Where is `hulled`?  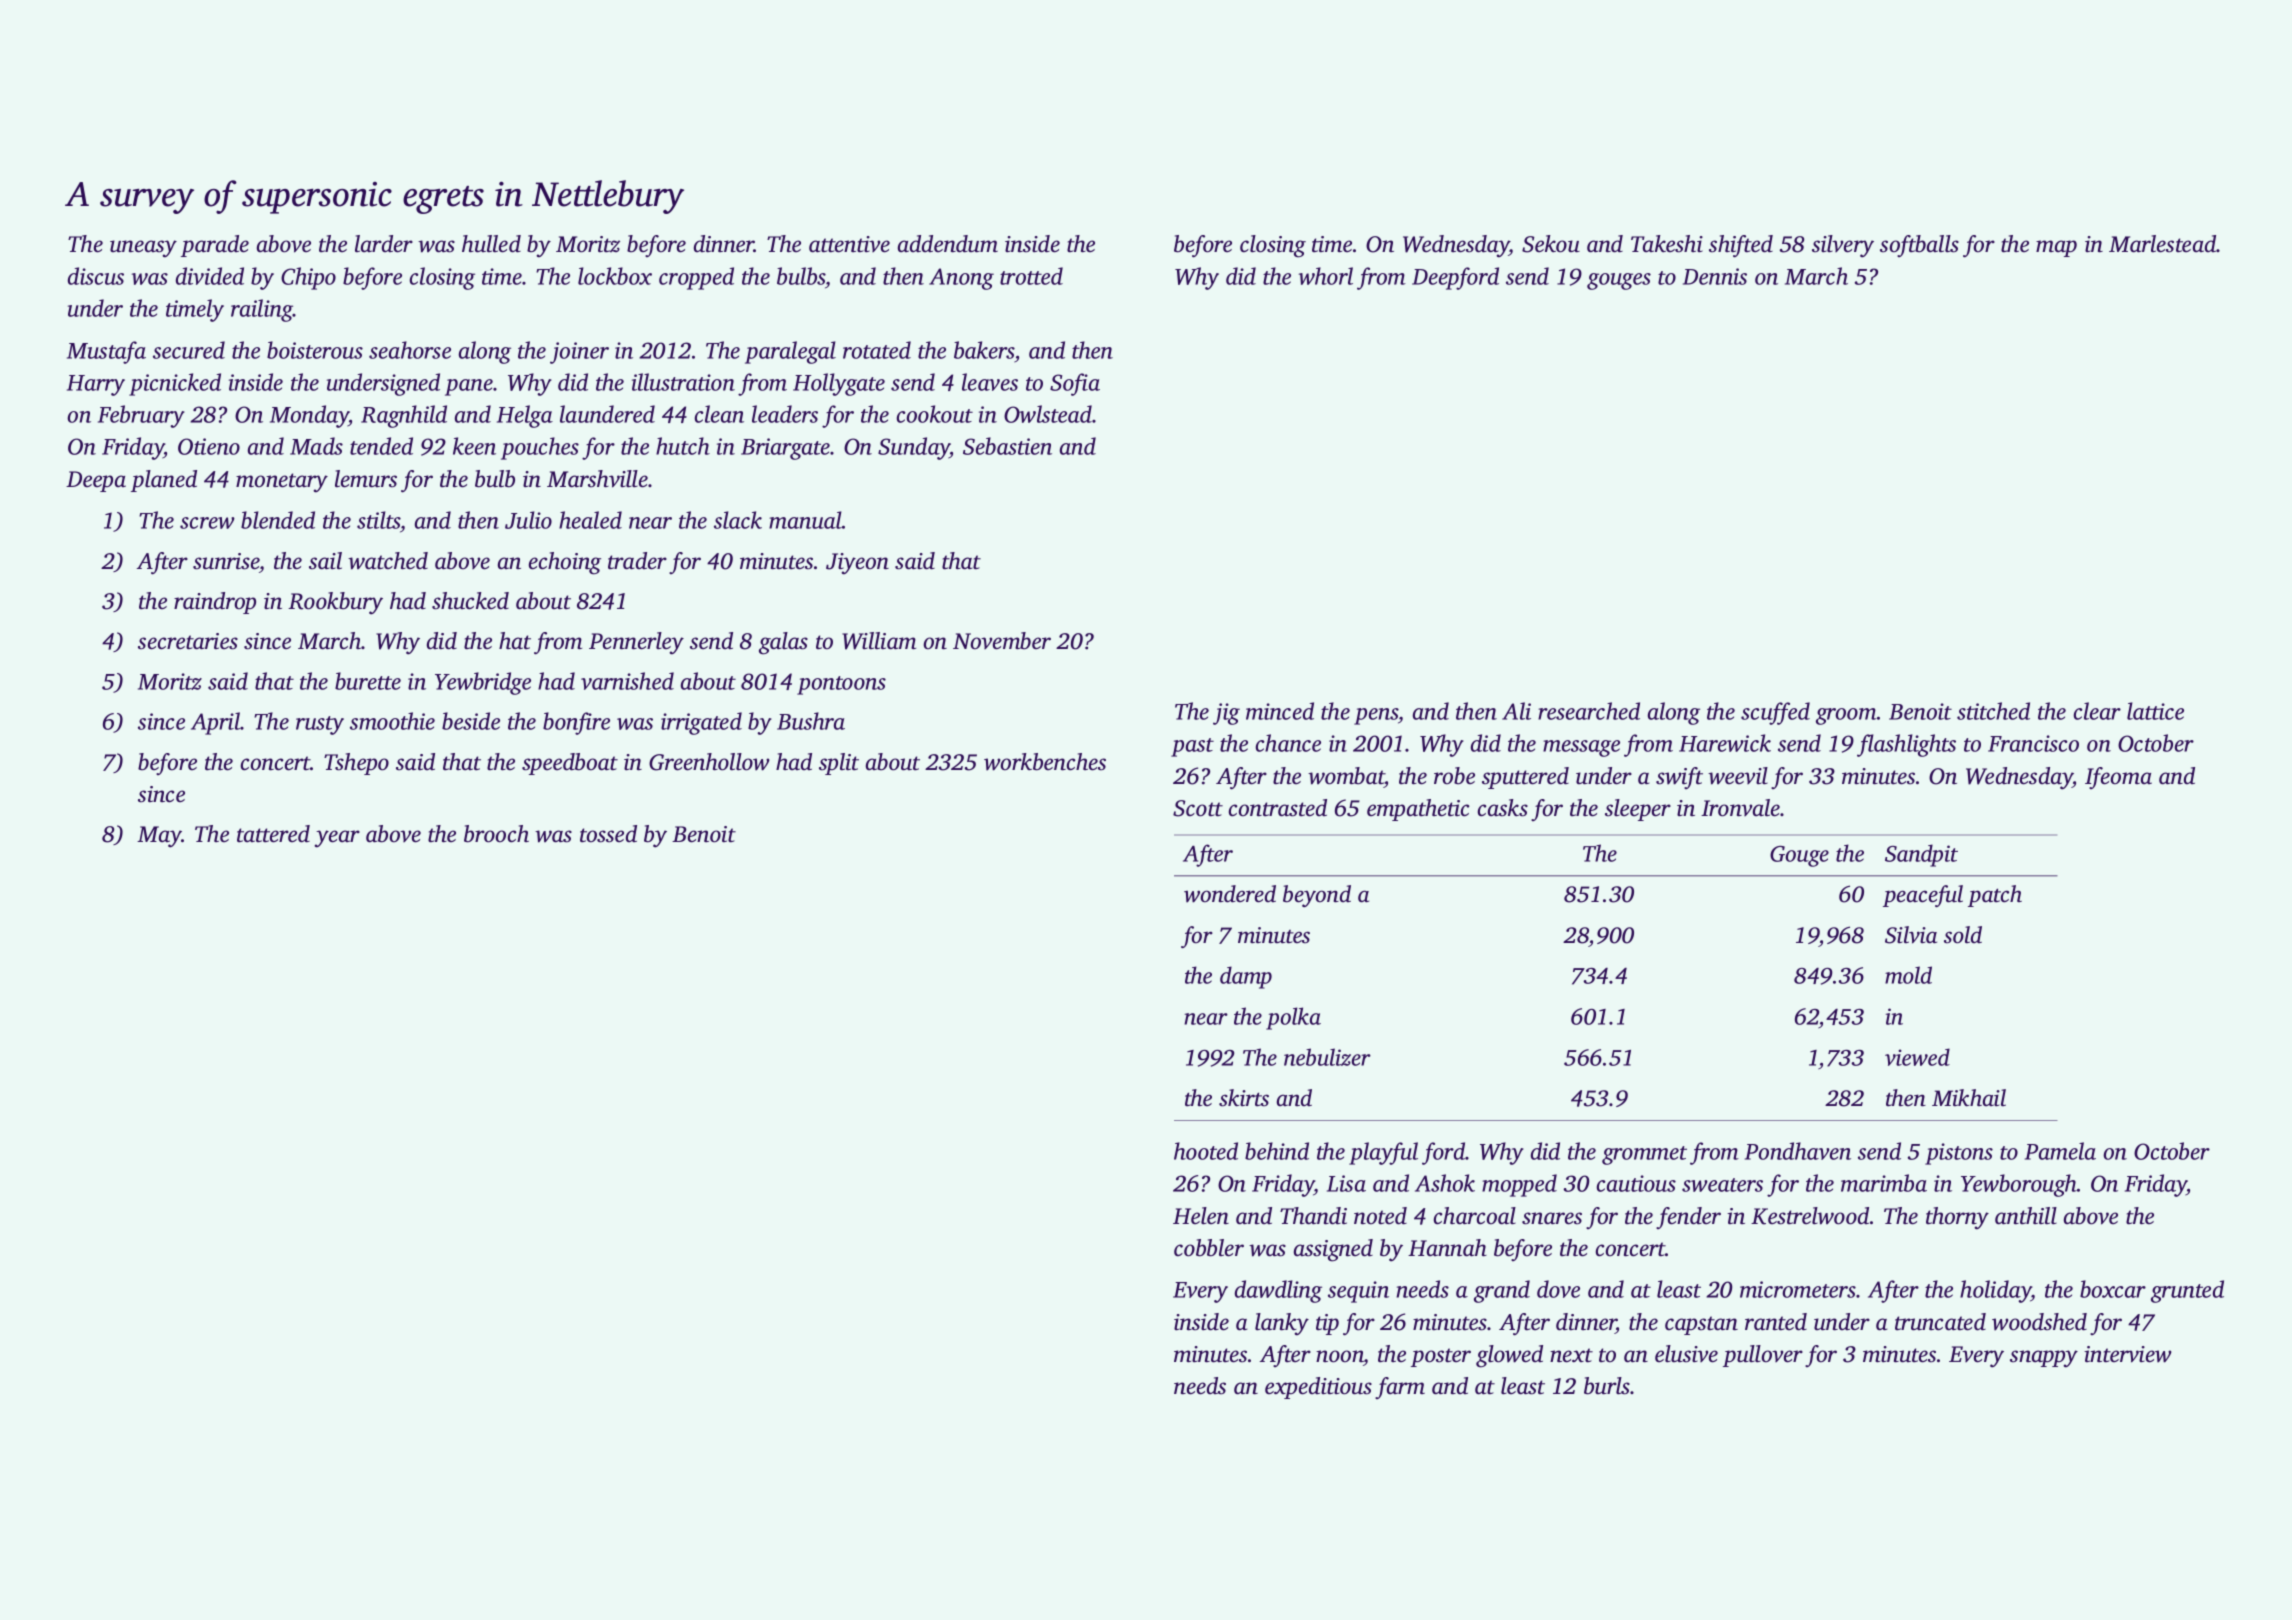
hulled is located at coordinates (491, 244).
